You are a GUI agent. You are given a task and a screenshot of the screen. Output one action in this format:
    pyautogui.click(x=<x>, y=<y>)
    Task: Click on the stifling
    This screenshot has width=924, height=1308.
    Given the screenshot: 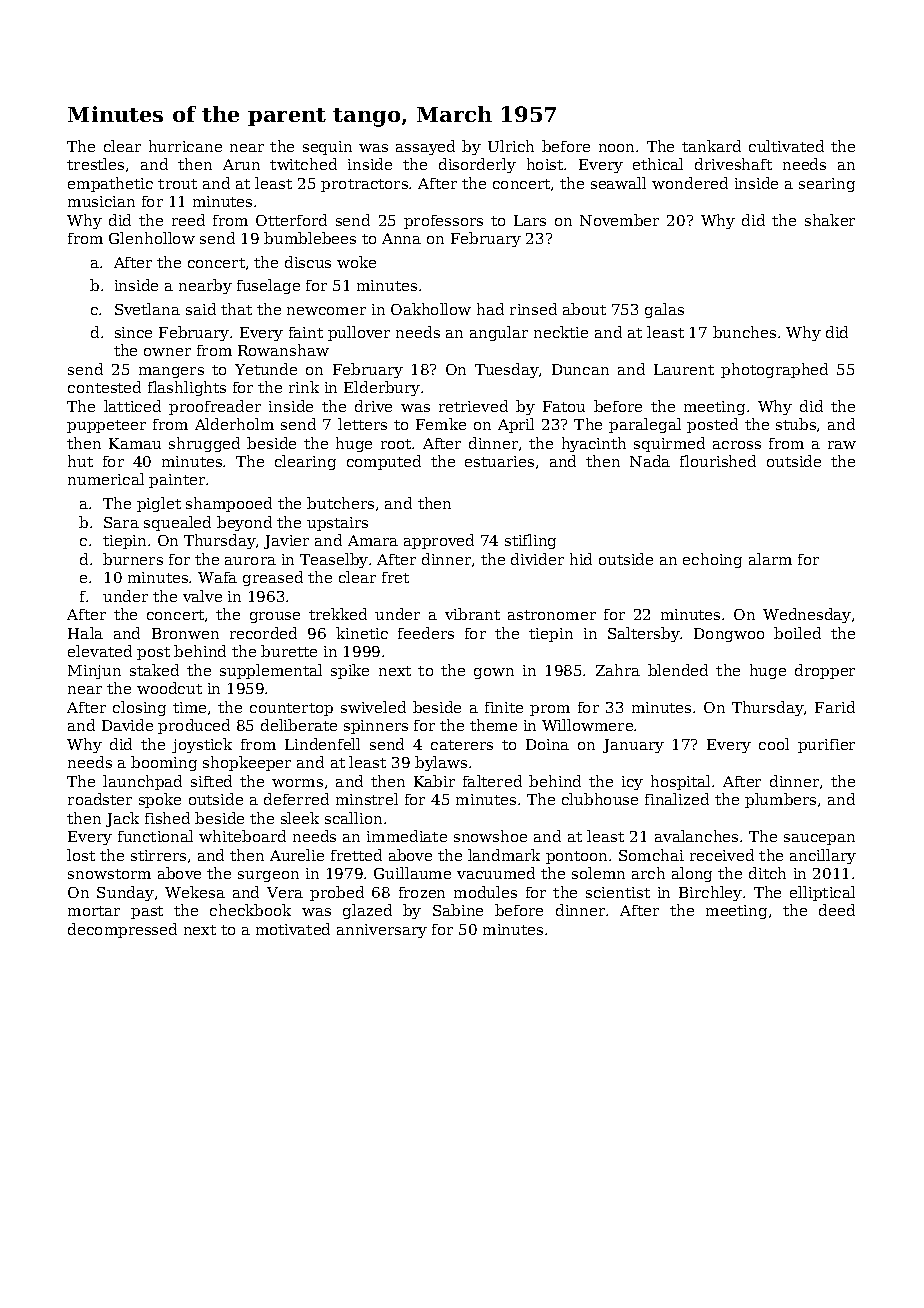 What is the action you would take?
    pyautogui.click(x=530, y=541)
